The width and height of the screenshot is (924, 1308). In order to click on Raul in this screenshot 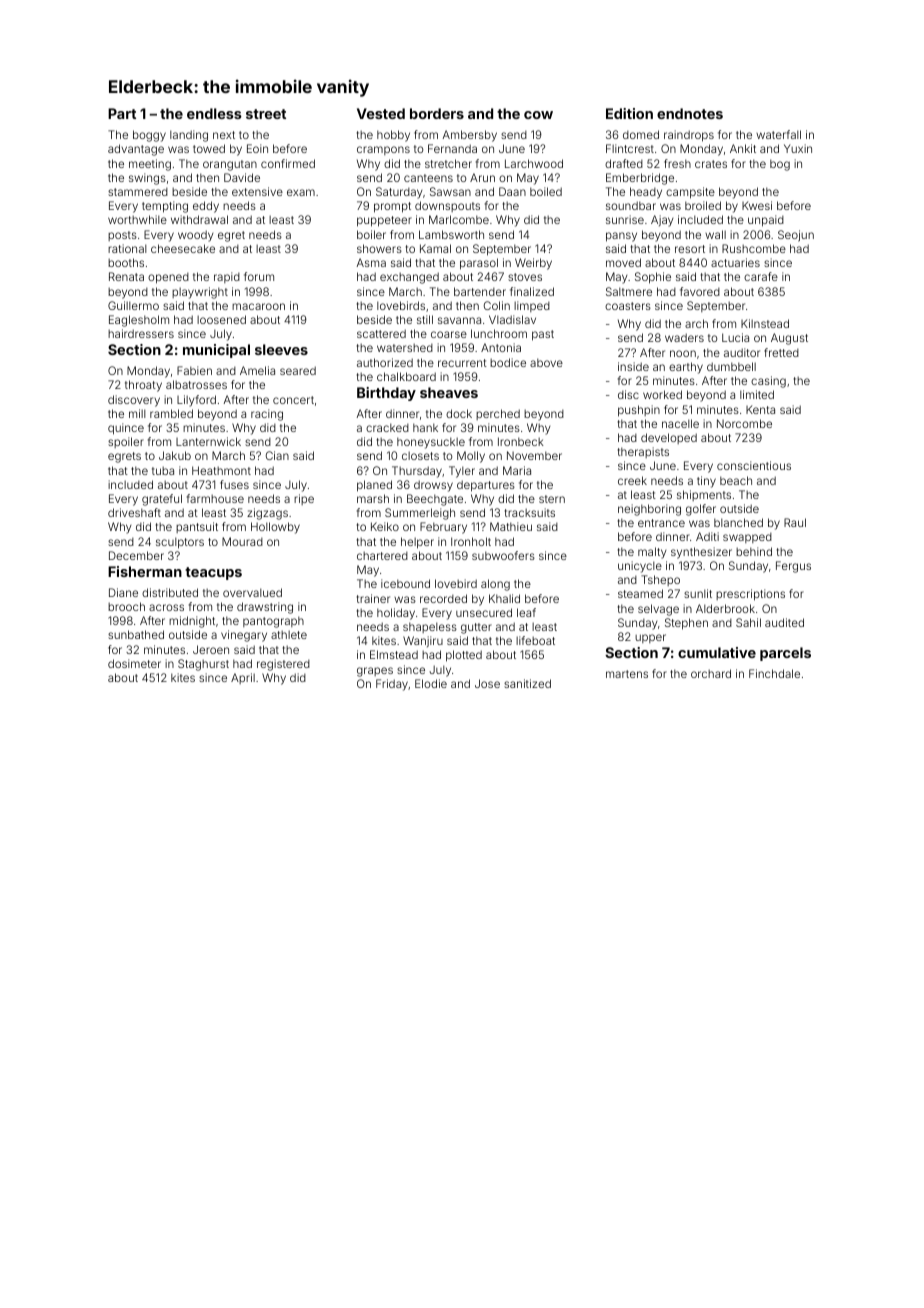, I will do `click(795, 522)`.
